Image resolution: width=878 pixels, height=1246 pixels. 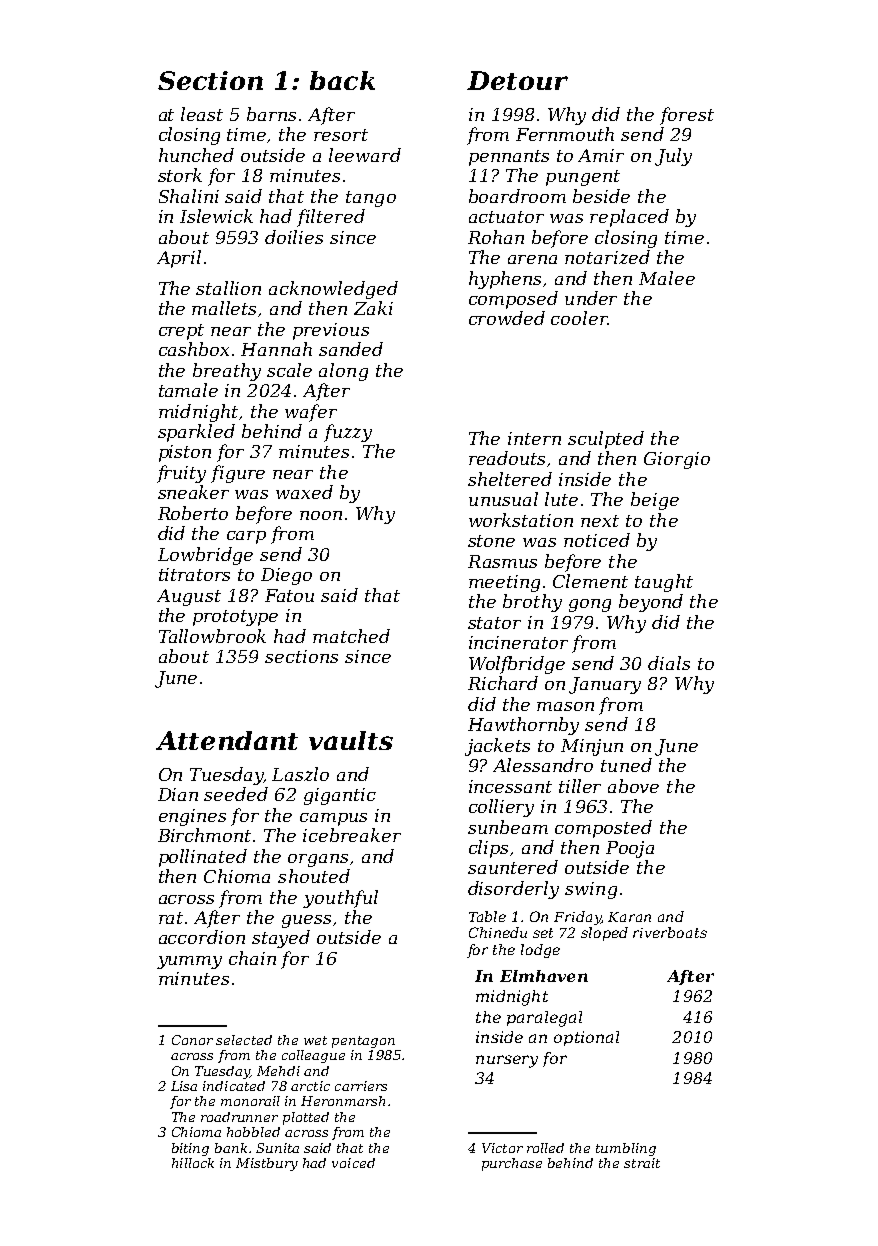 I want to click on optional, so click(x=586, y=1038).
